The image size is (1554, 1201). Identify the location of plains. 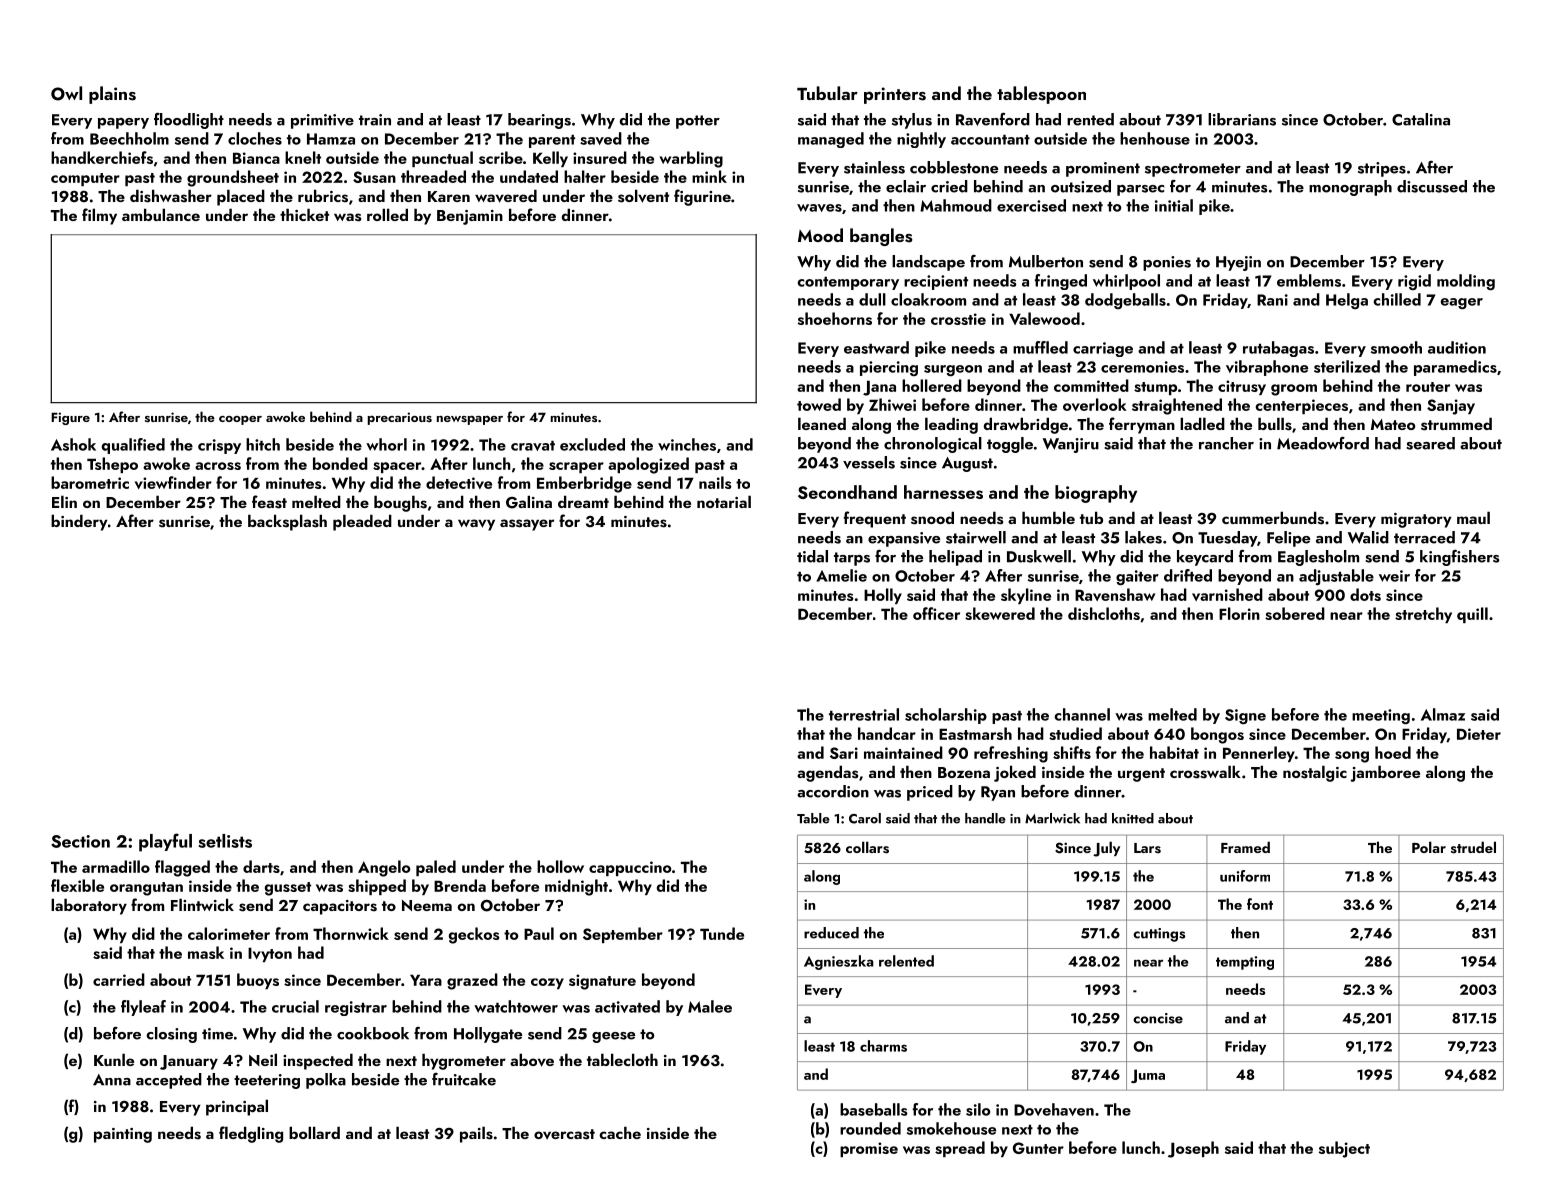
(112, 95).
